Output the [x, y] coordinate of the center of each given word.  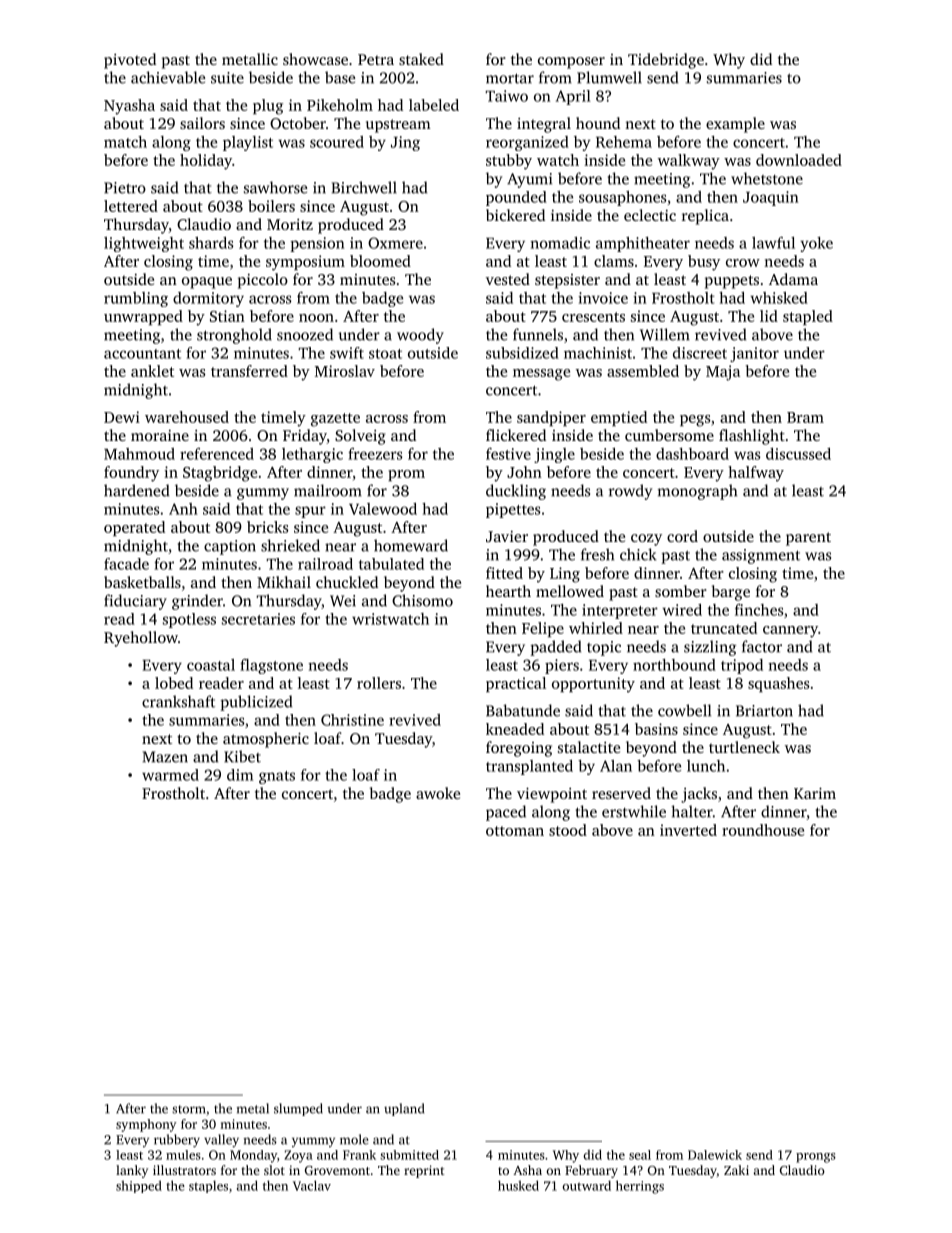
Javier [507, 536]
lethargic [312, 455]
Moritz [290, 224]
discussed [798, 454]
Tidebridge [666, 61]
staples [208, 1186]
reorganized [527, 143]
